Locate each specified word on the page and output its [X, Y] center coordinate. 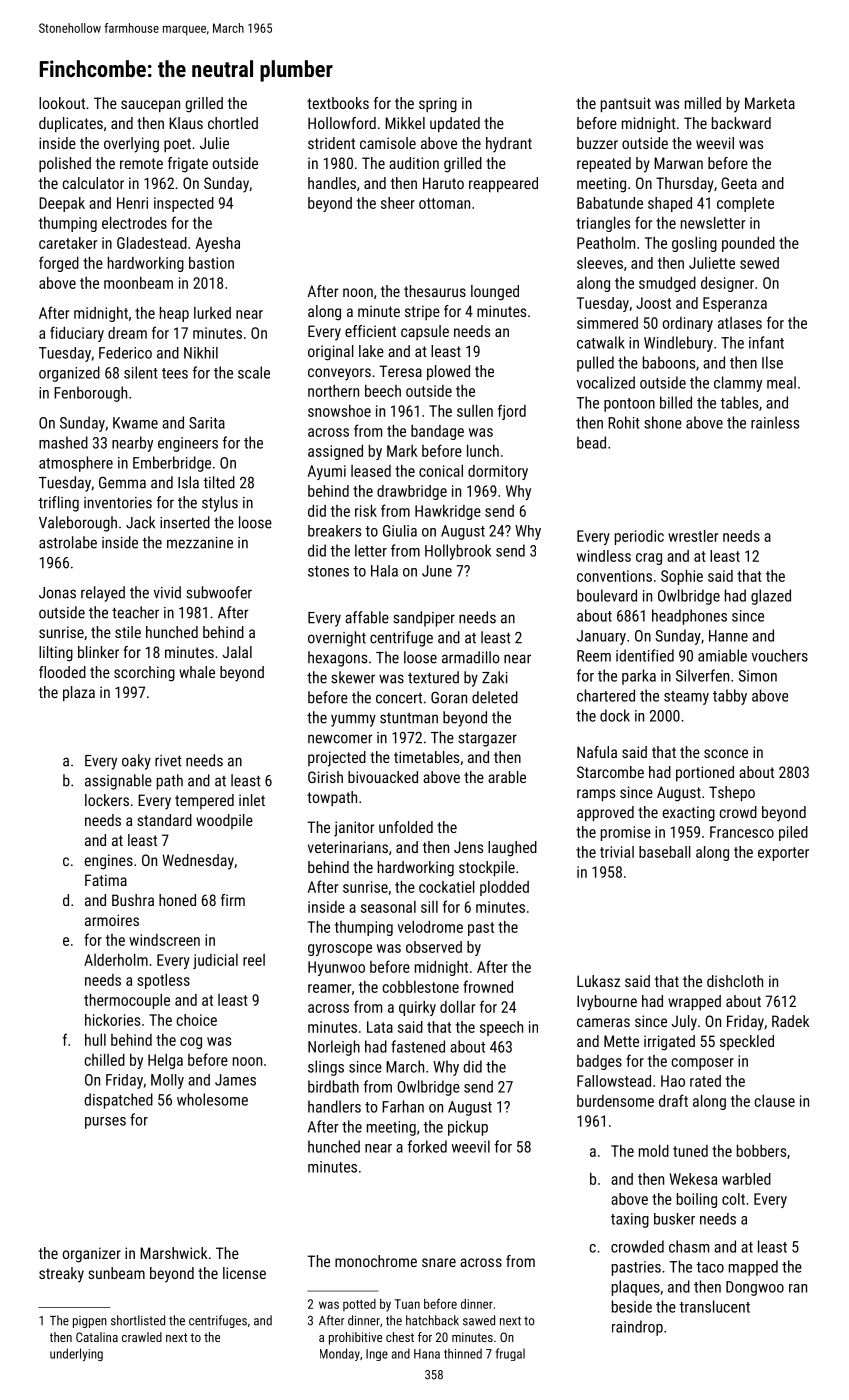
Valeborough [78, 524]
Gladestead [152, 243]
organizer [92, 1255]
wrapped [694, 1003]
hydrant [509, 145]
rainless [775, 422]
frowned [488, 986]
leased [371, 471]
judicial [215, 961]
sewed [759, 263]
